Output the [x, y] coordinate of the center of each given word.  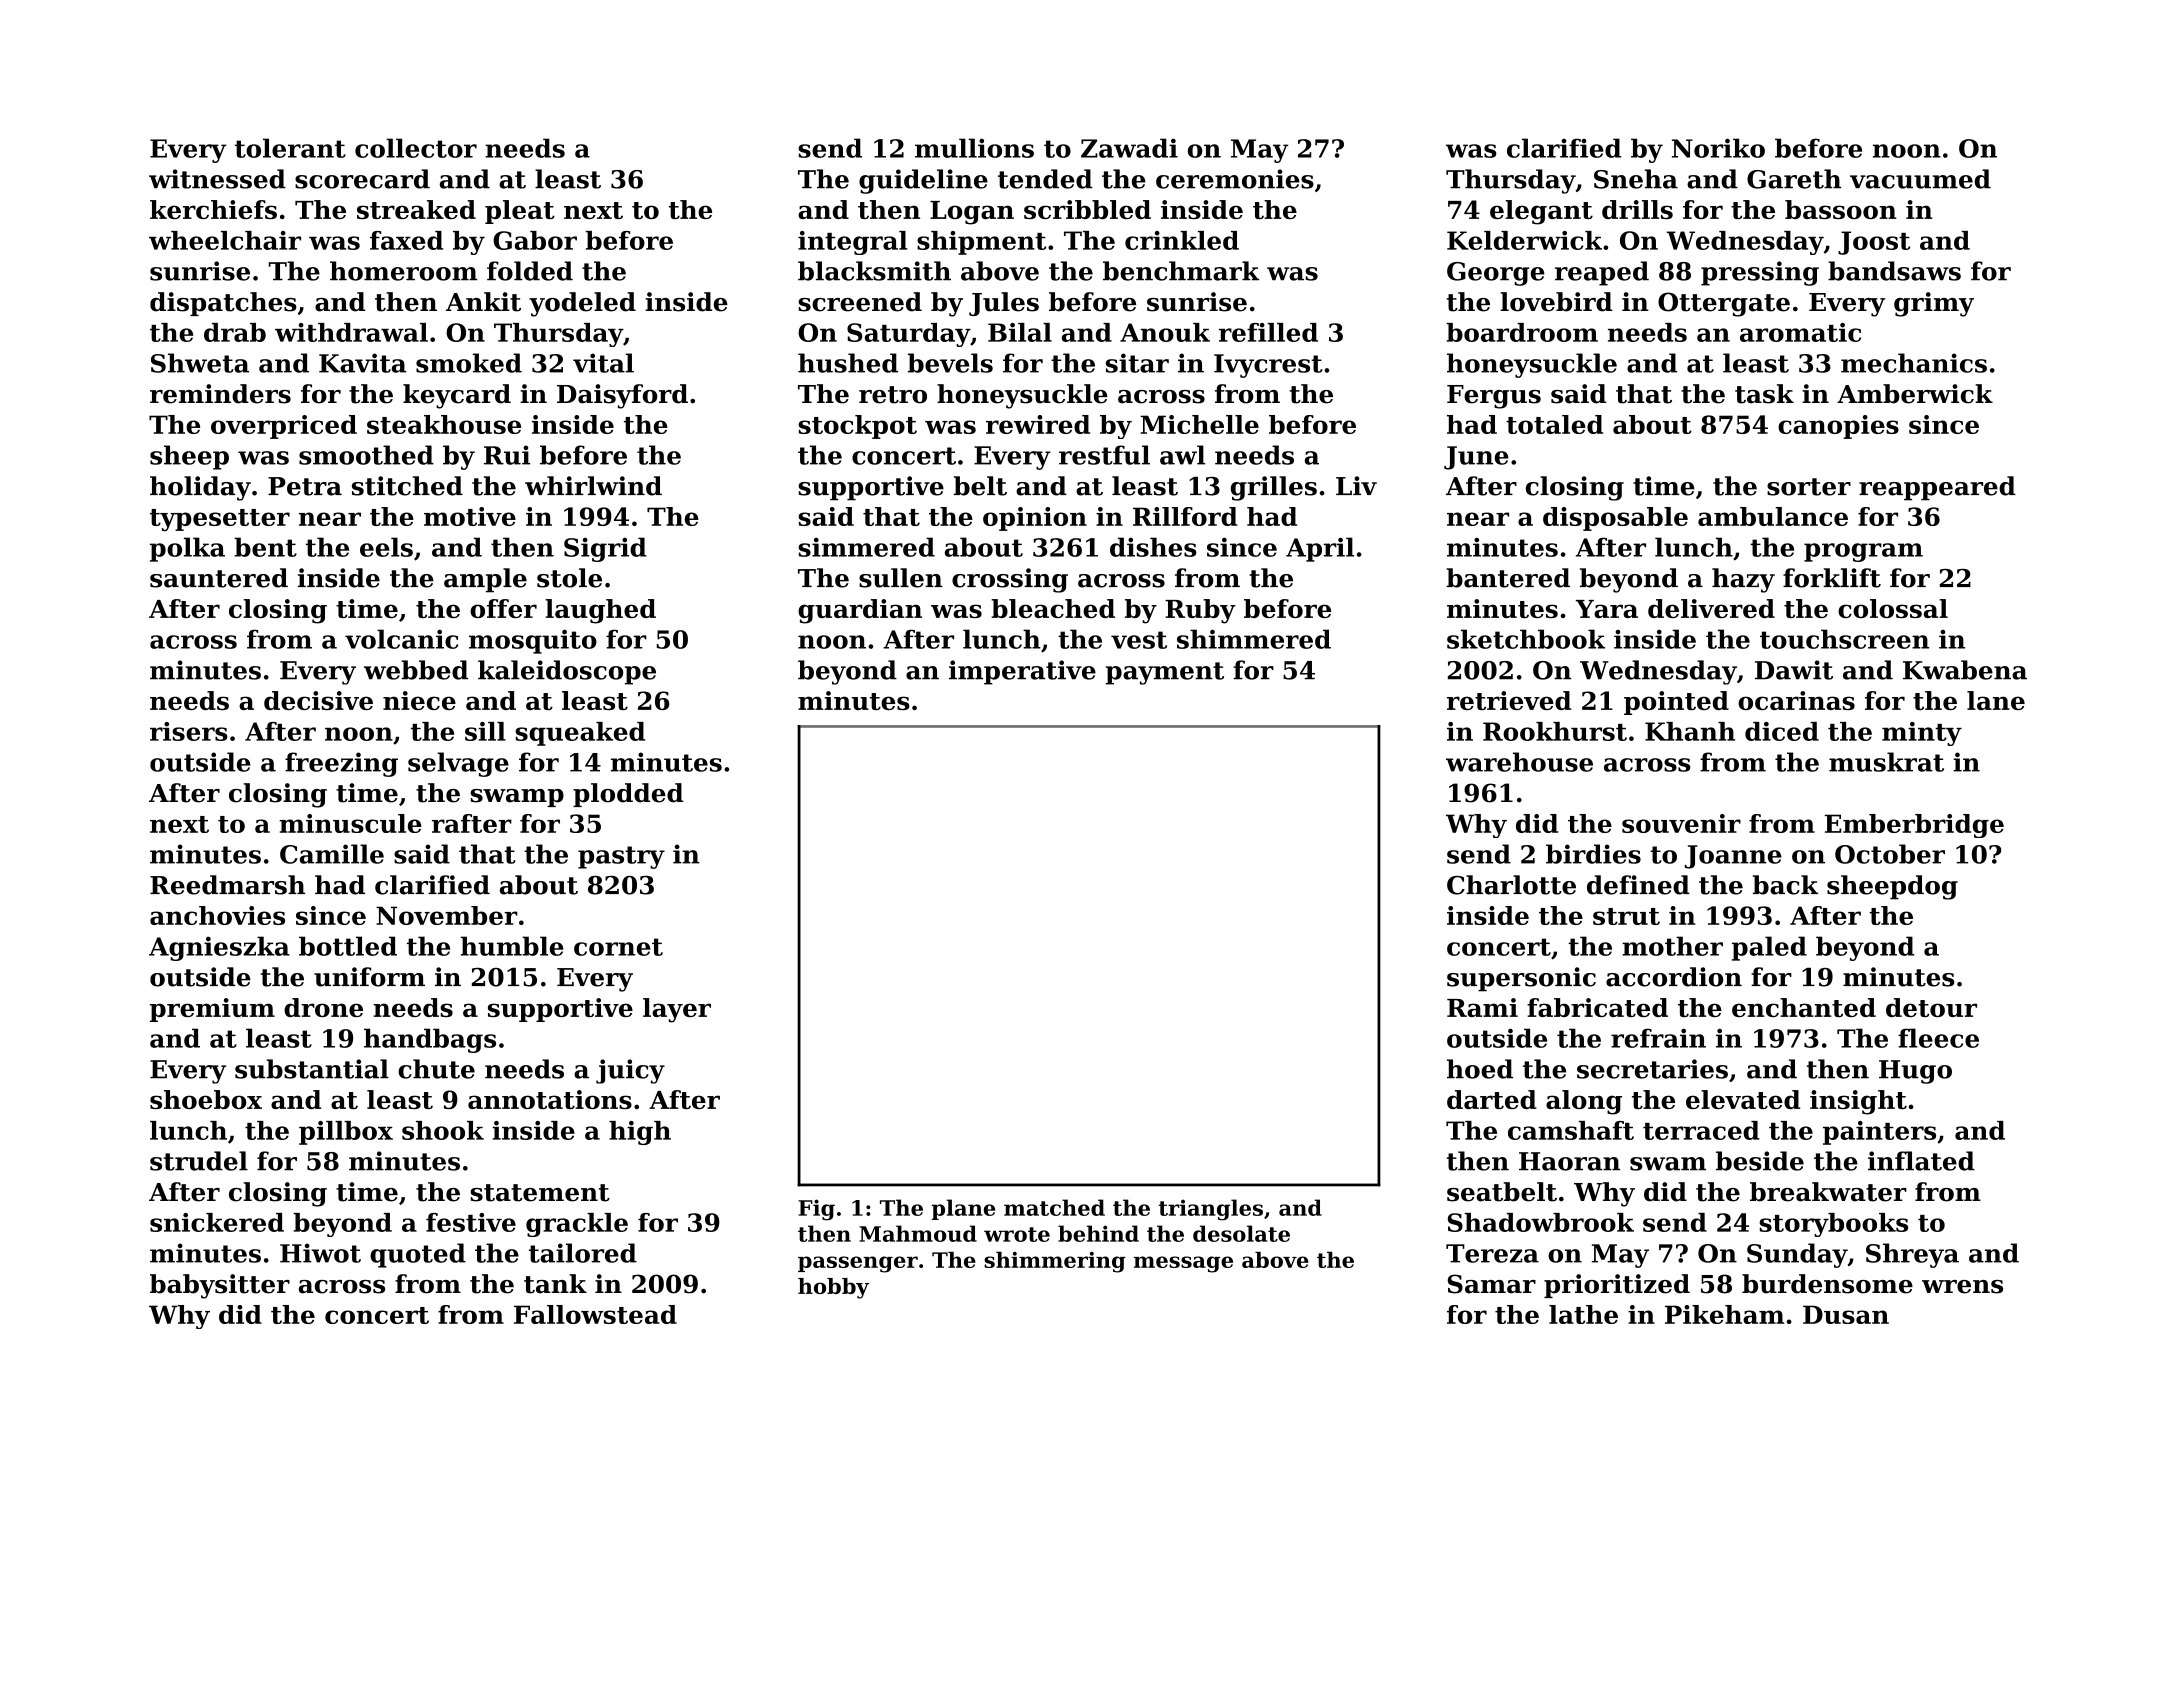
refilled [1268, 332]
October [1890, 854]
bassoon [1841, 209]
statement [540, 1193]
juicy [630, 1071]
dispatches [223, 304]
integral [852, 243]
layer [677, 1010]
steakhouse [444, 424]
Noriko [1718, 148]
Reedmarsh [227, 885]
